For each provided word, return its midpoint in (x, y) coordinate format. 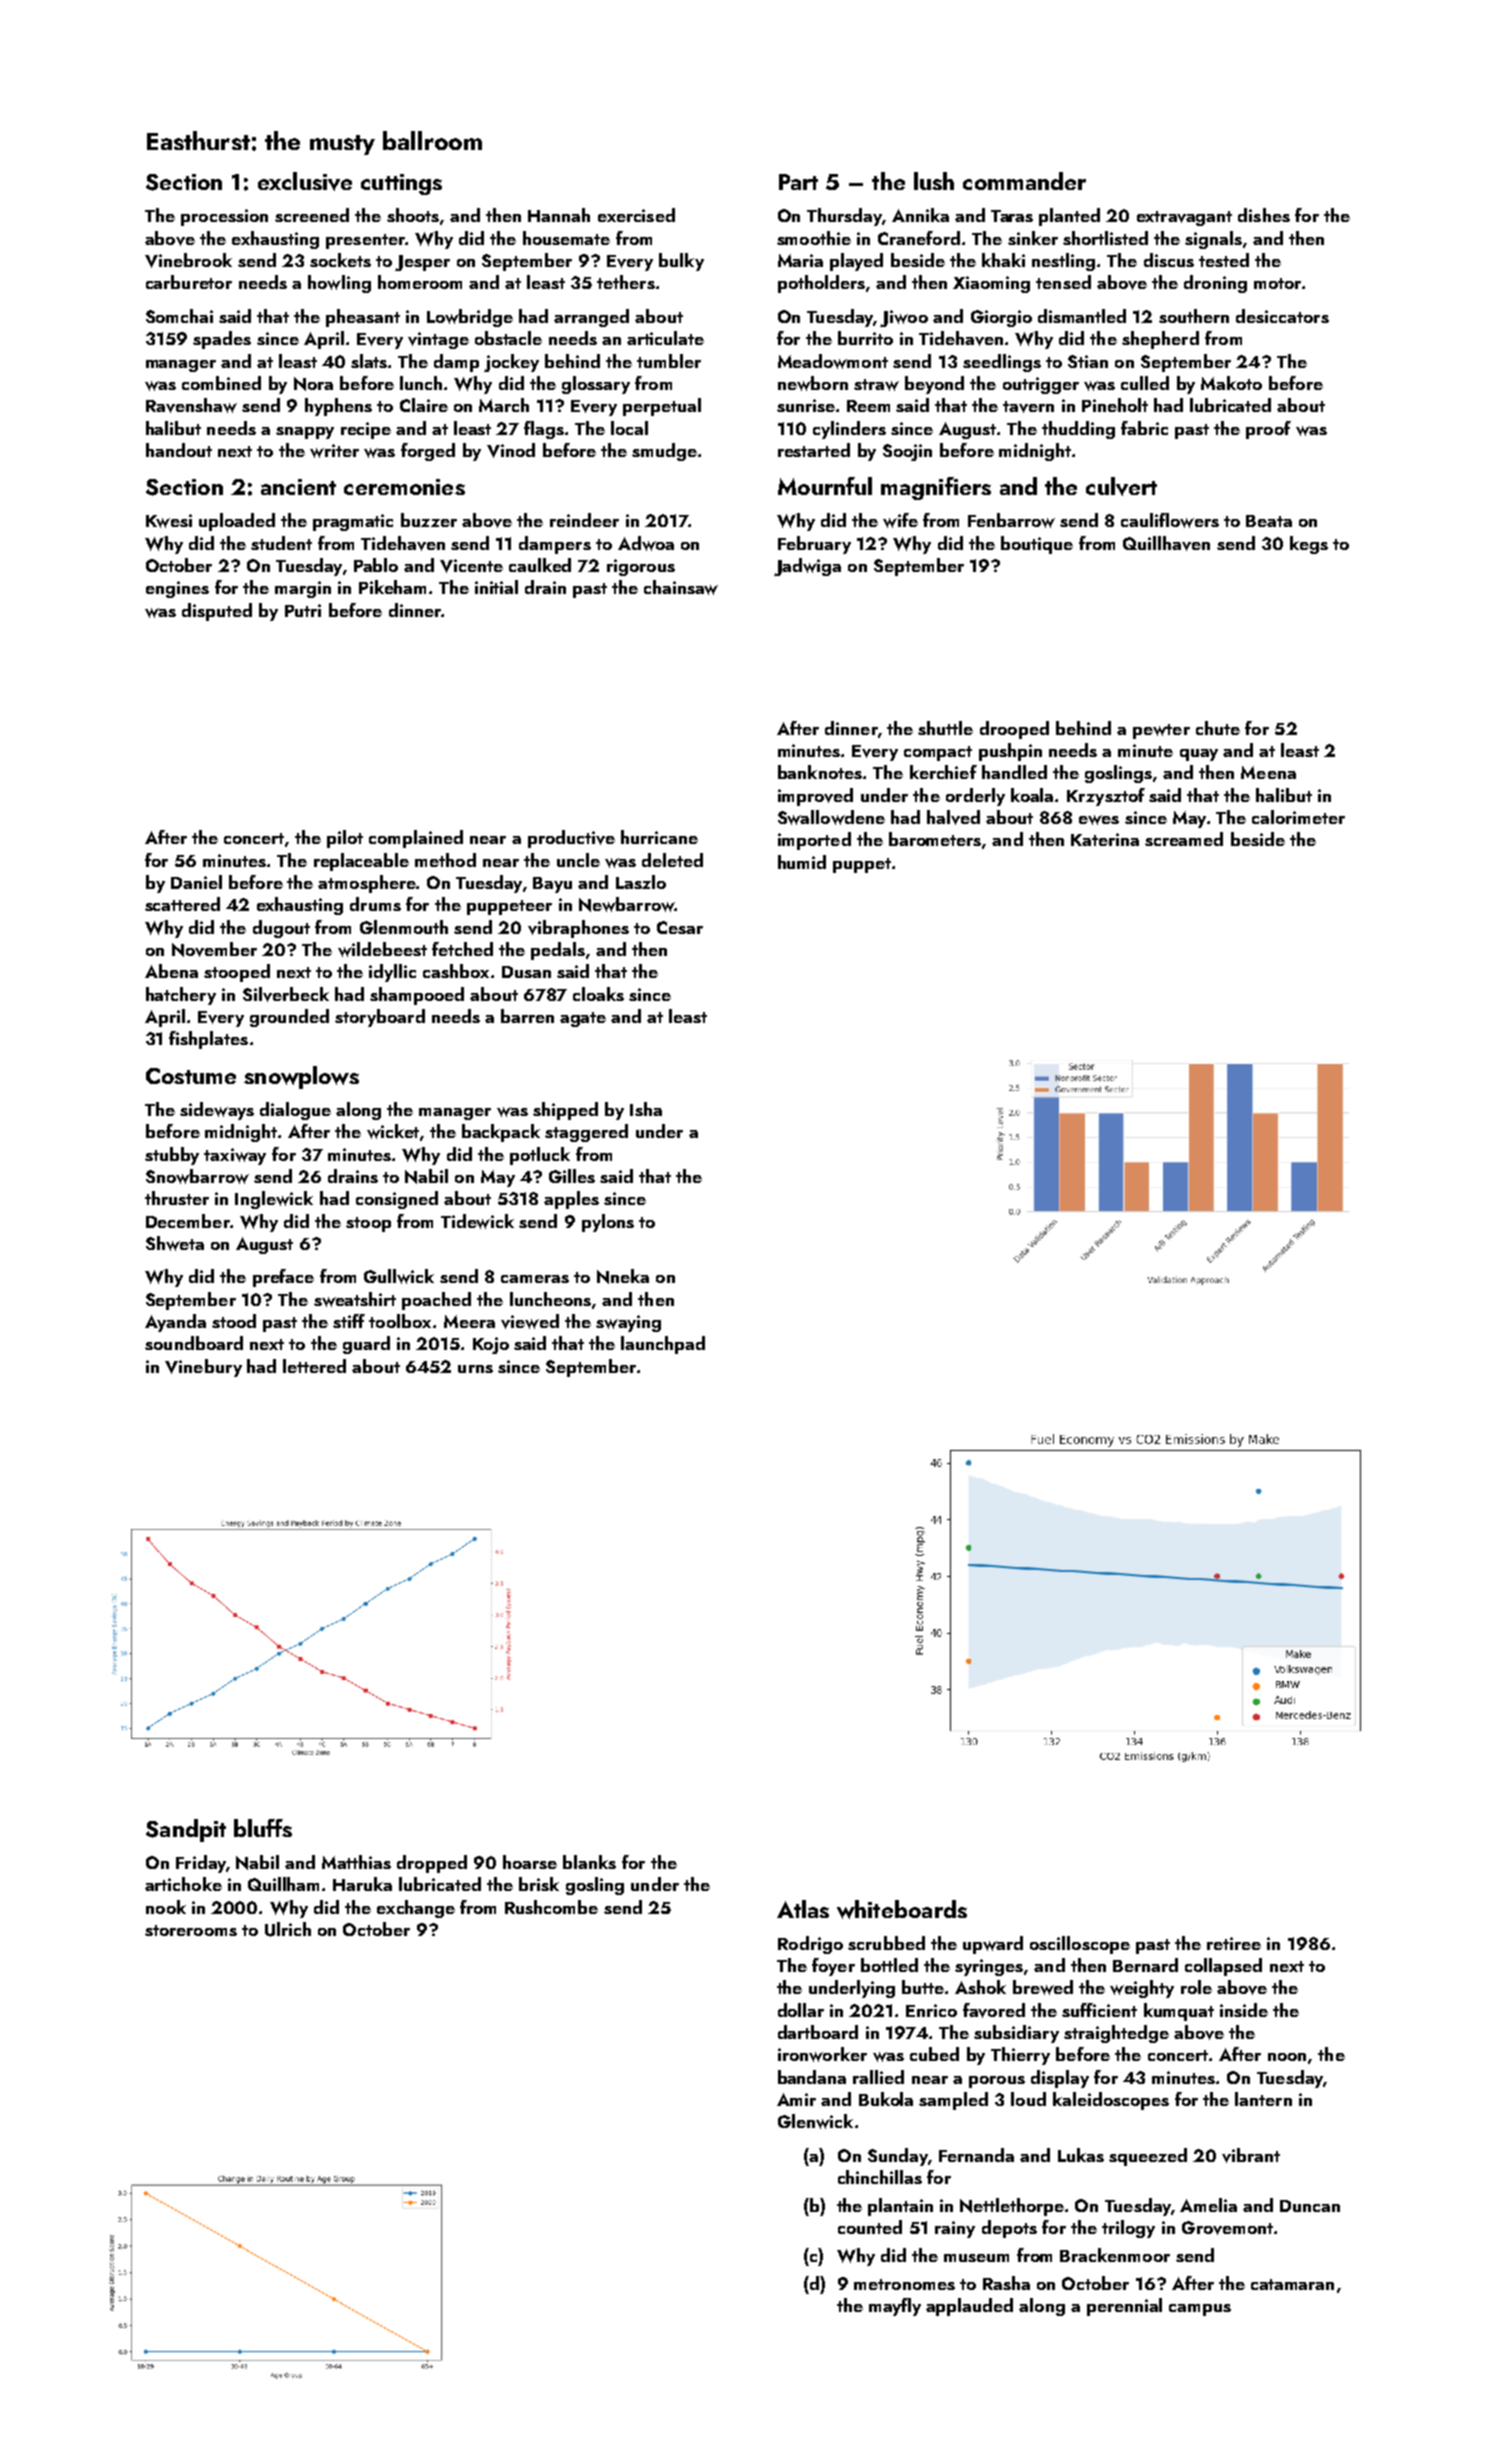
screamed (1184, 839)
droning (1215, 284)
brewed (1043, 1987)
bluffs (263, 1828)
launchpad (663, 1345)
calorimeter (1298, 817)
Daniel (196, 882)
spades (222, 340)
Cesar (680, 927)
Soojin (907, 452)
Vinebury (203, 1368)
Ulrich (288, 1929)
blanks (589, 1862)
